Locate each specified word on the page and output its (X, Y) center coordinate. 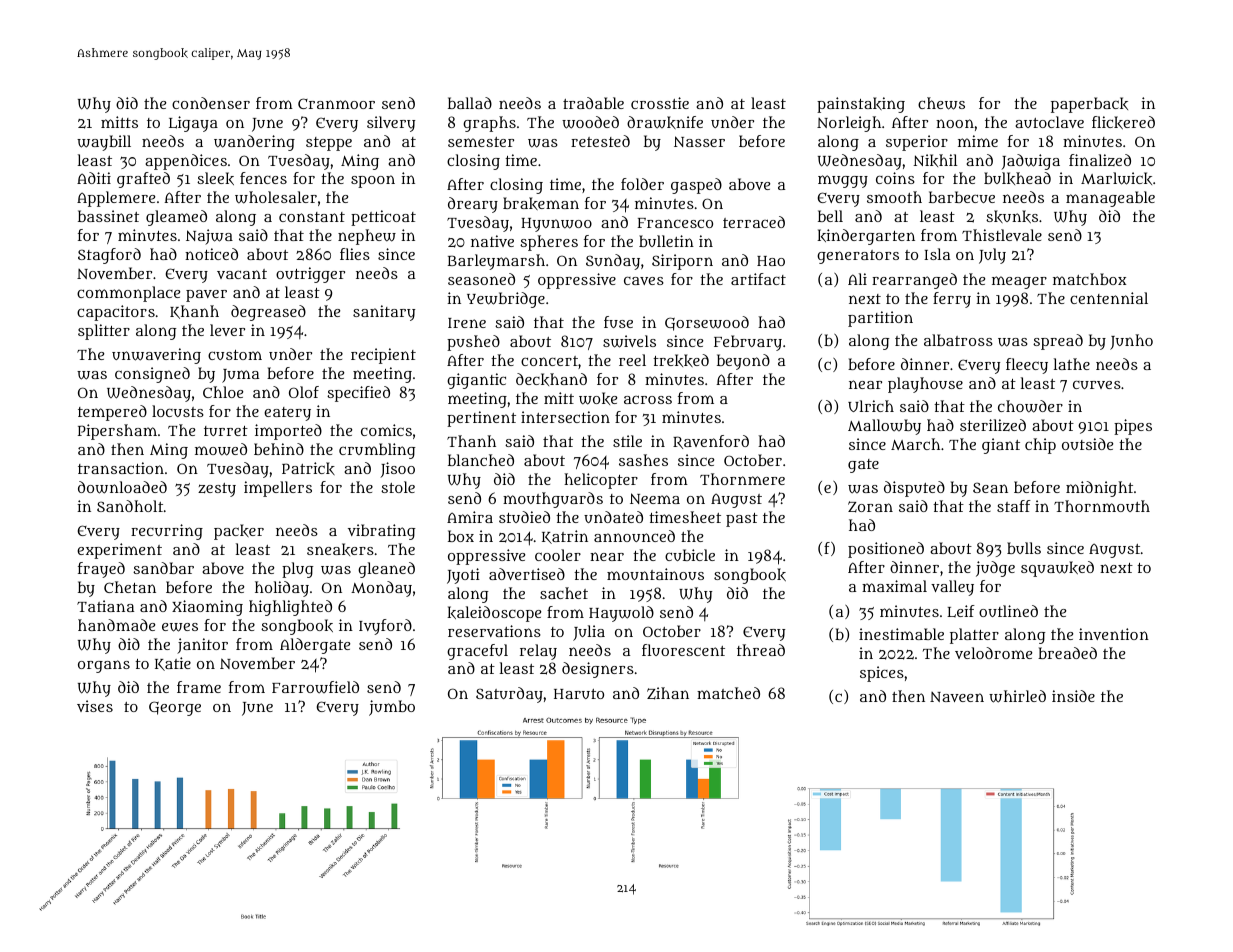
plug (298, 570)
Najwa (209, 237)
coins (895, 178)
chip (1040, 446)
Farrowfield (315, 687)
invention (1114, 634)
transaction (121, 468)
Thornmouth (1102, 506)
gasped (696, 186)
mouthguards (553, 500)
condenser (211, 103)
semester (481, 142)
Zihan (668, 693)
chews (941, 103)
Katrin (565, 537)
